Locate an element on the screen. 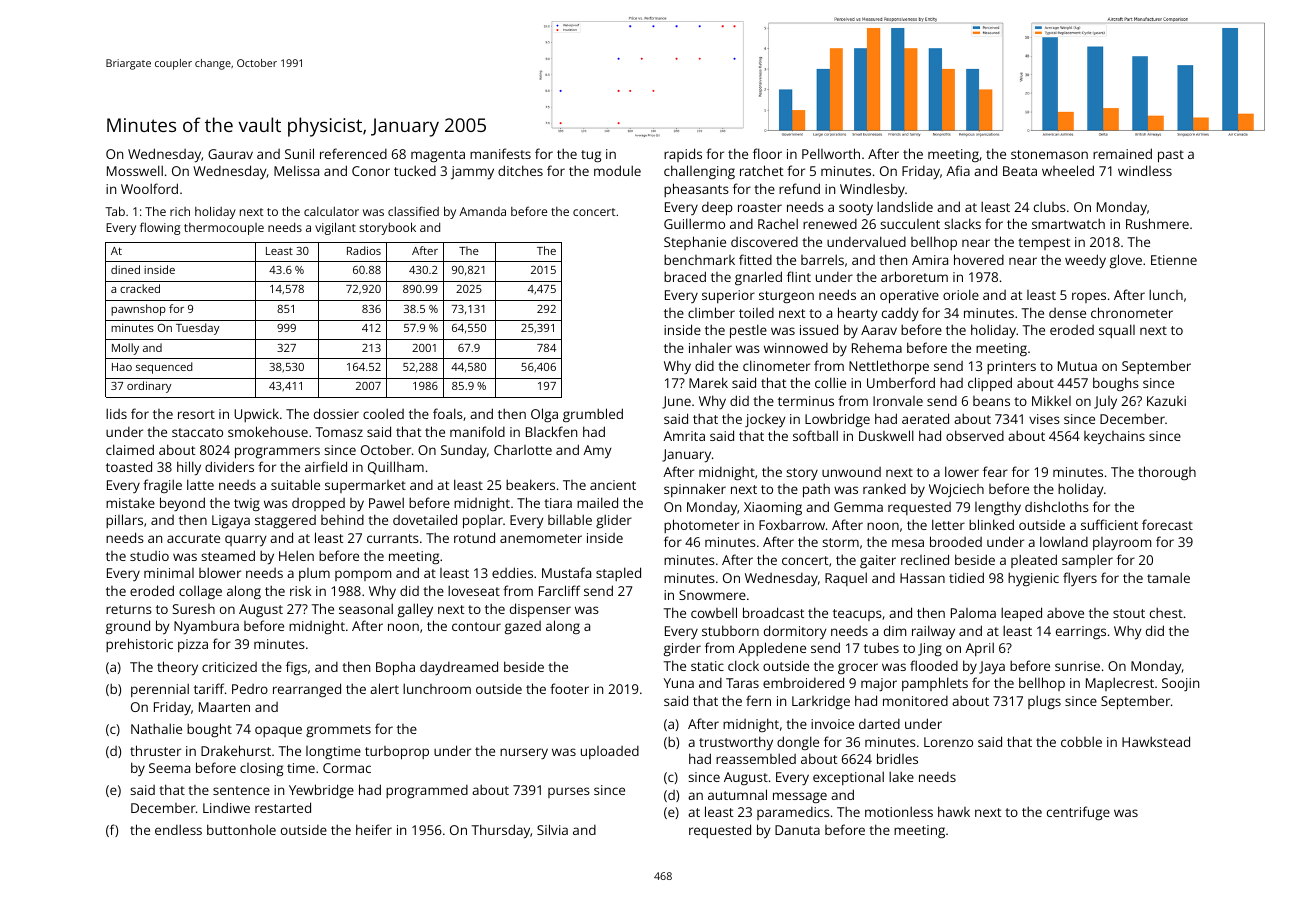 This screenshot has height=924, width=1308. jockey is located at coordinates (765, 421).
